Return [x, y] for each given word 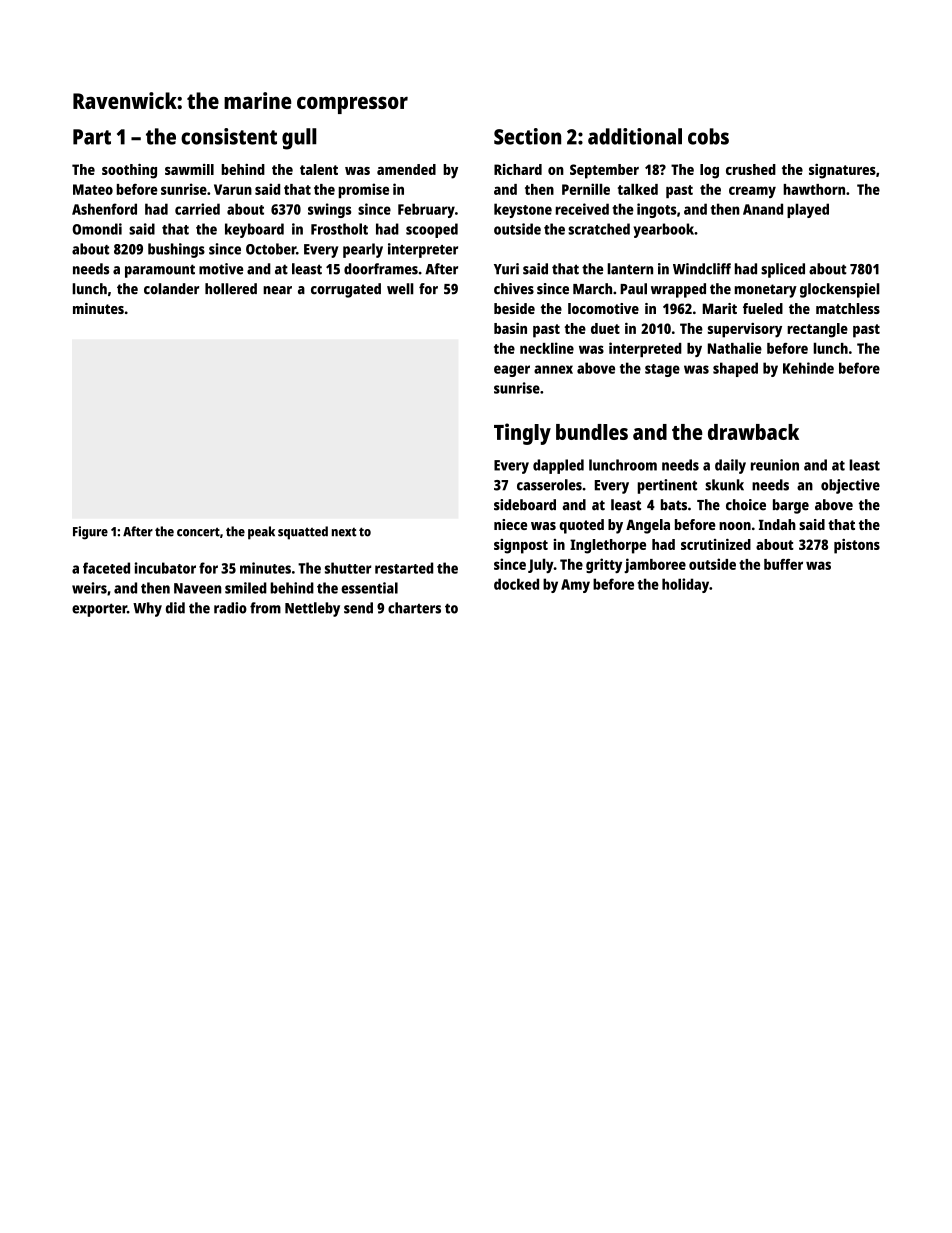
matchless [848, 308]
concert [198, 532]
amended [406, 169]
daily [730, 466]
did [175, 608]
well [400, 289]
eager [512, 371]
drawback [753, 432]
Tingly [522, 434]
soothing [129, 171]
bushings [176, 250]
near [277, 290]
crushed [751, 169]
